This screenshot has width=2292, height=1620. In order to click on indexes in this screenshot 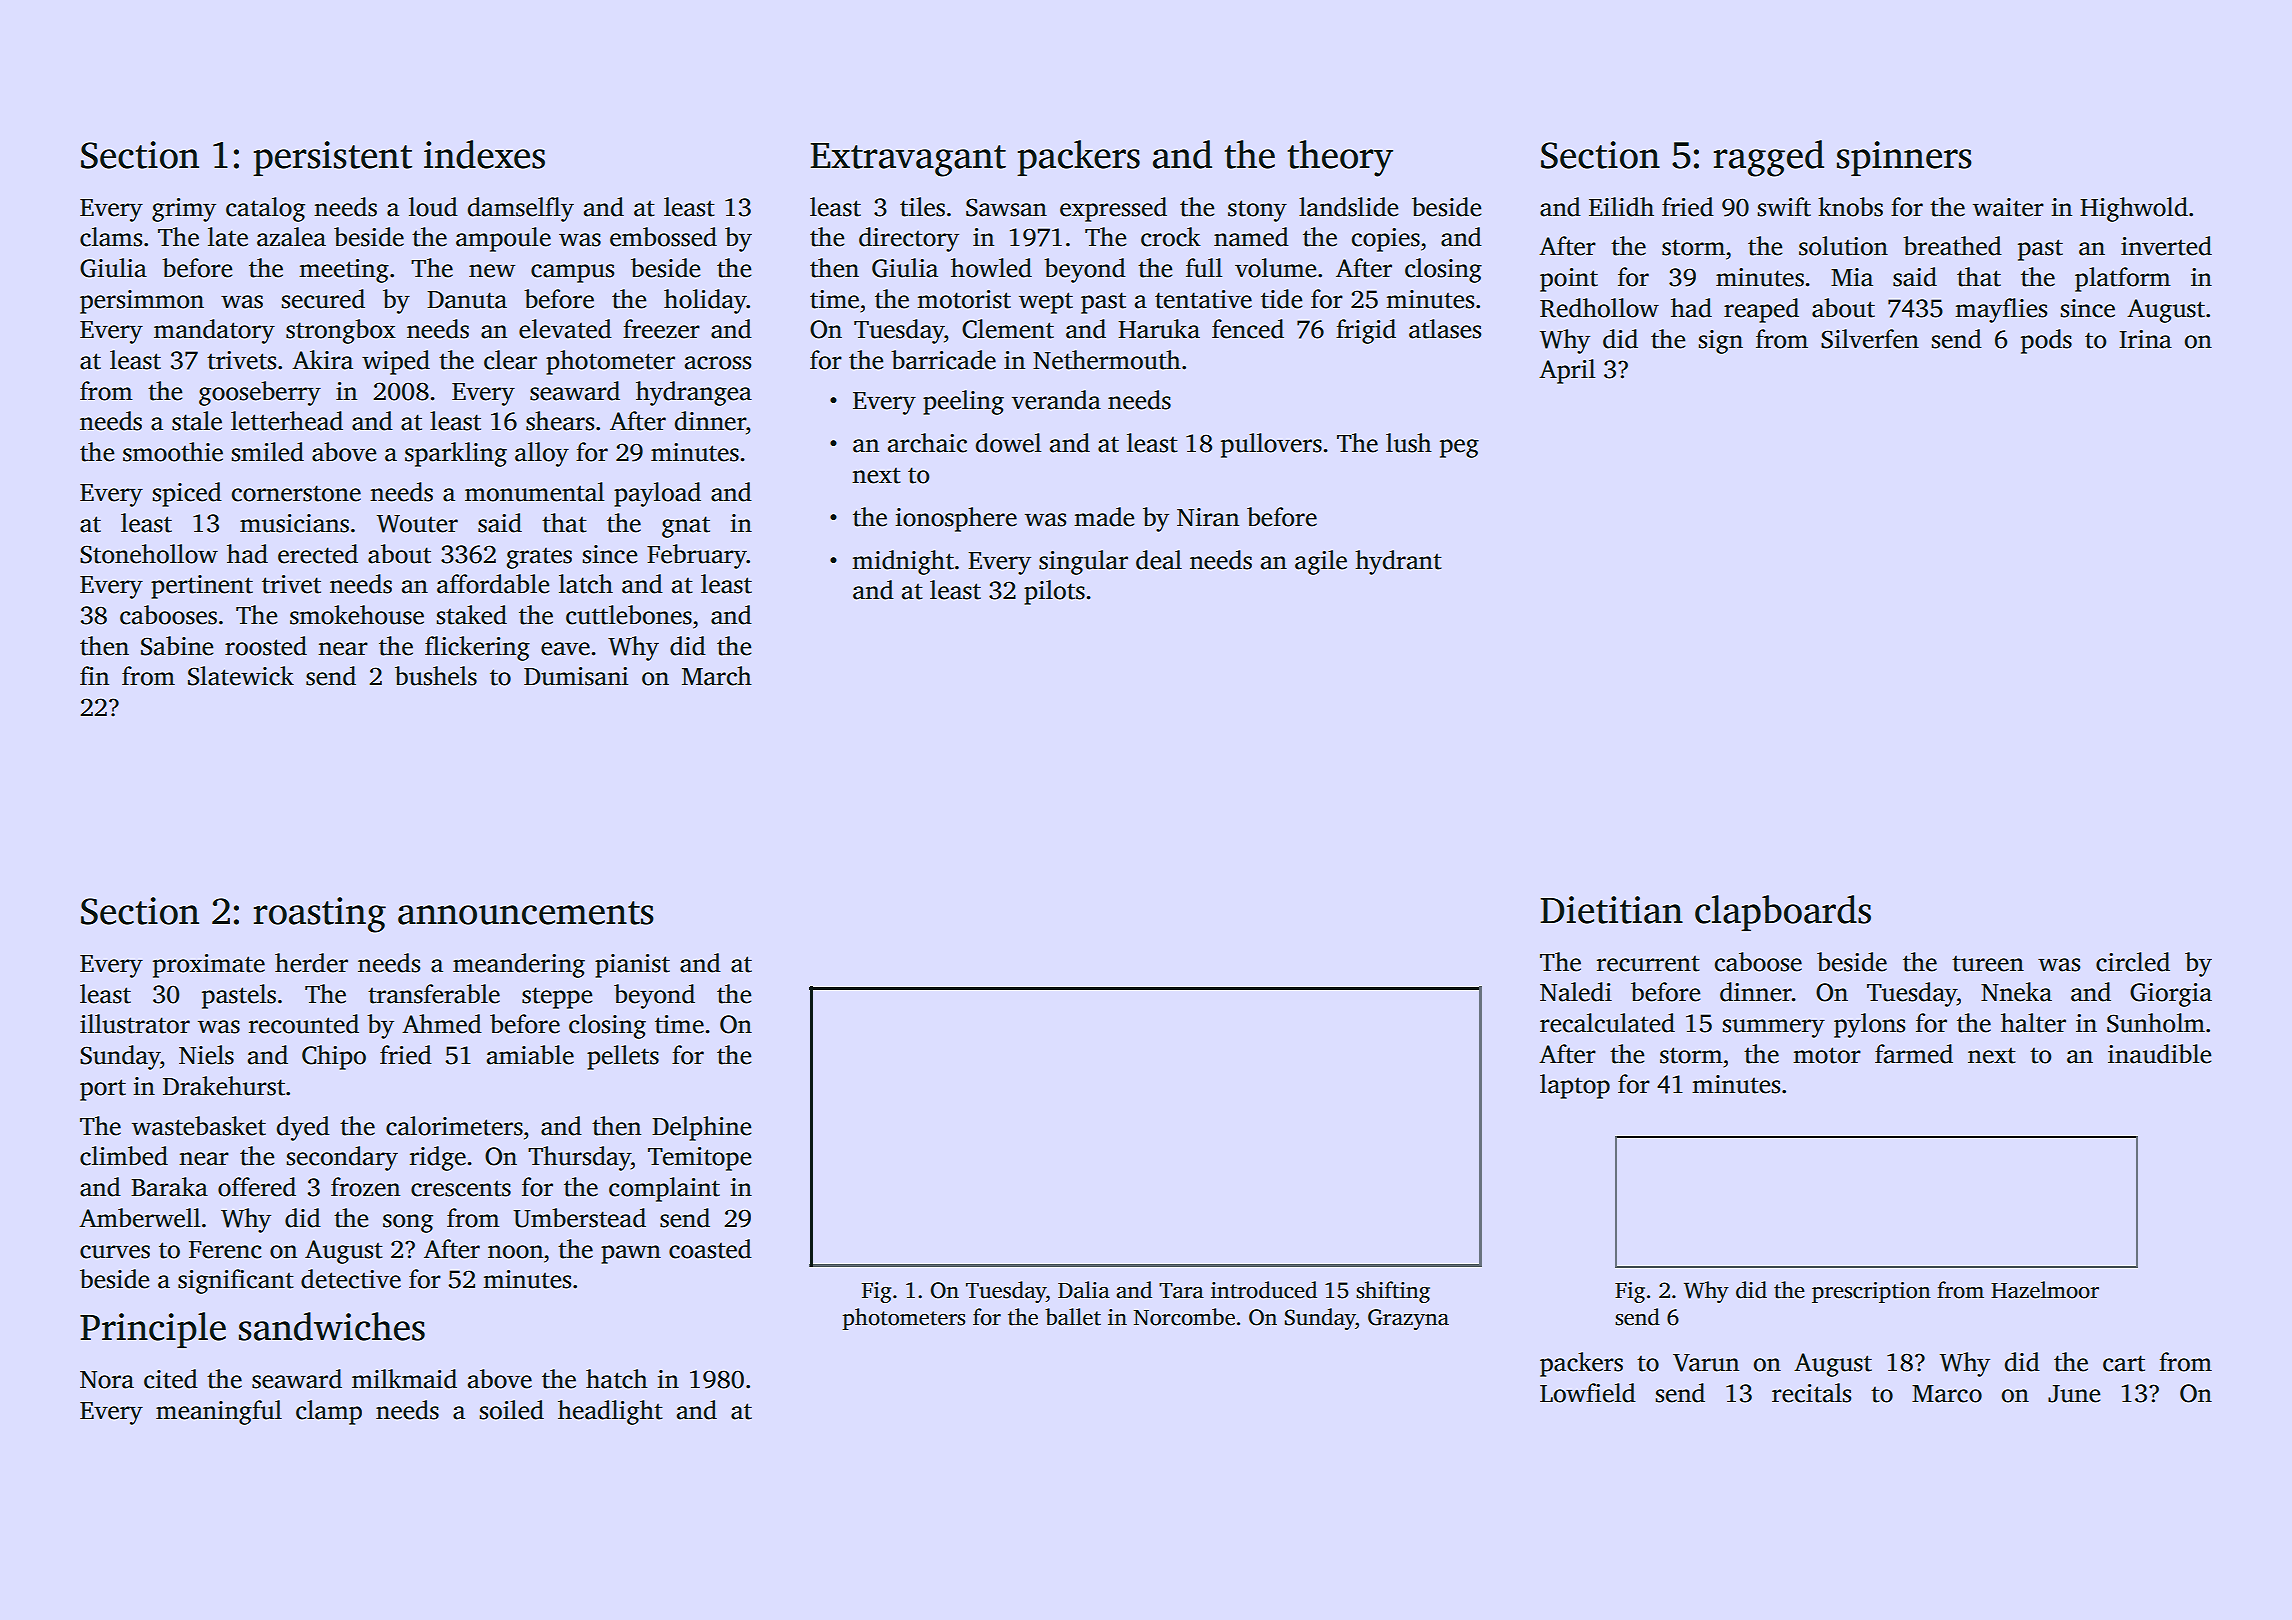, I will do `click(484, 154)`.
